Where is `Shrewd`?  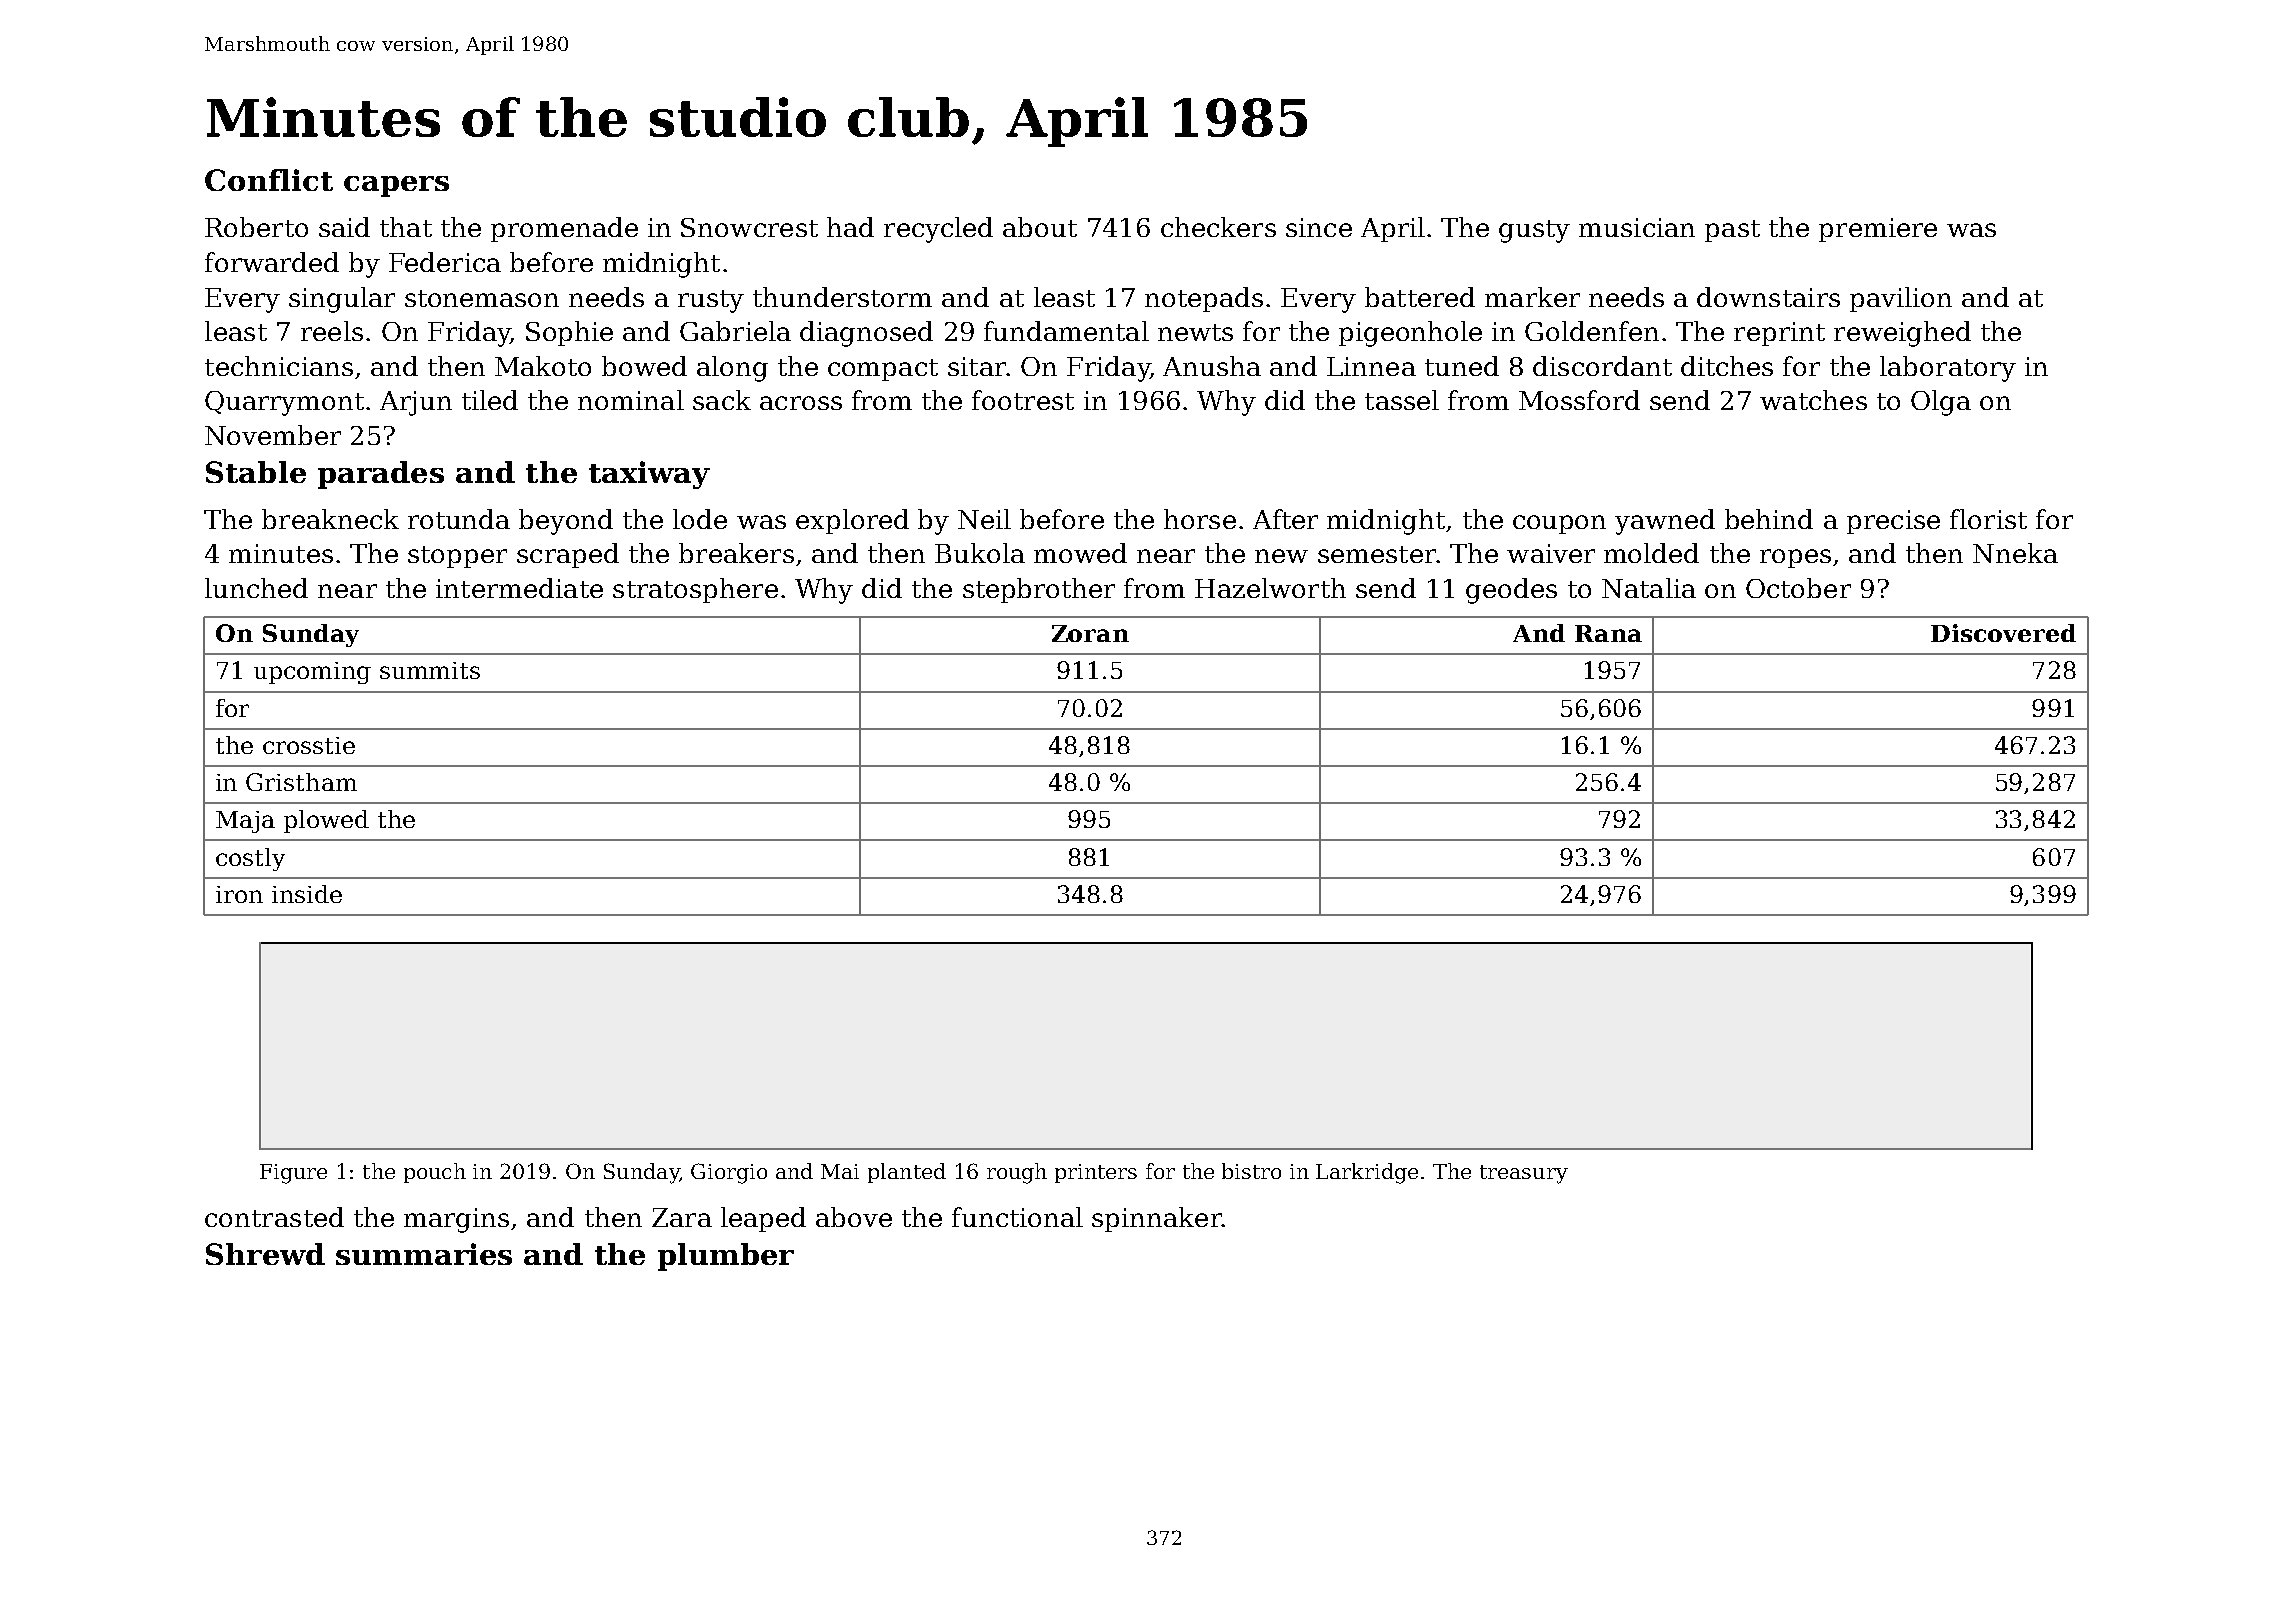
Shrewd is located at coordinates (265, 1254).
